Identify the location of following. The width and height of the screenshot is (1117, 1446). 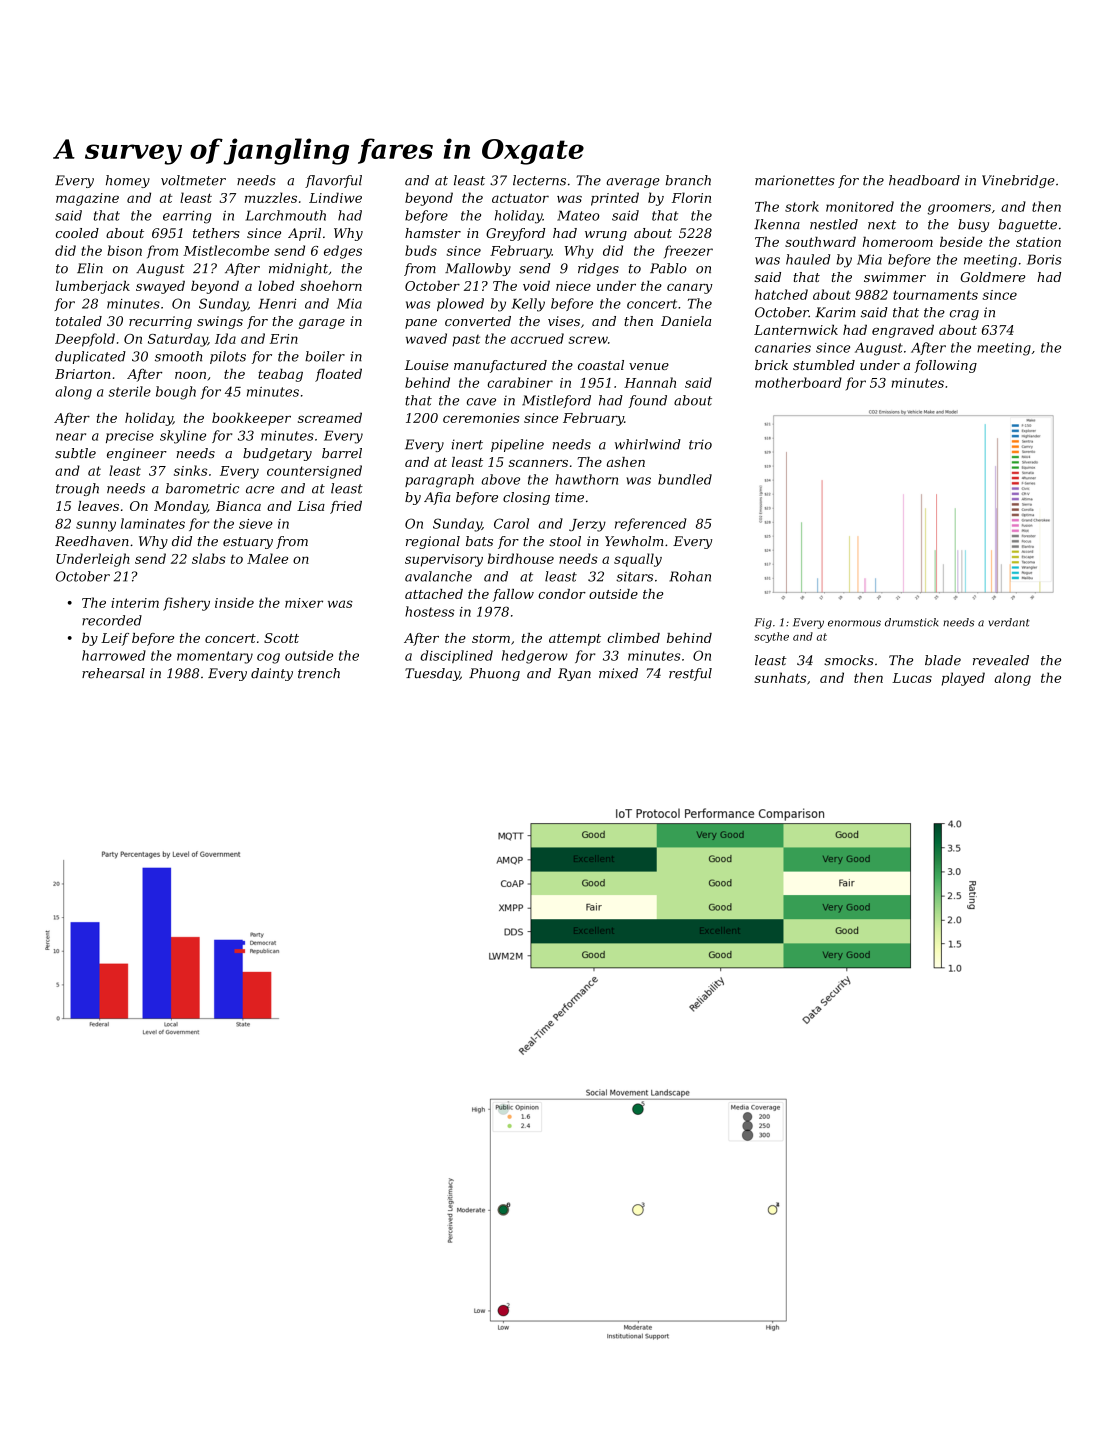
(945, 366).
